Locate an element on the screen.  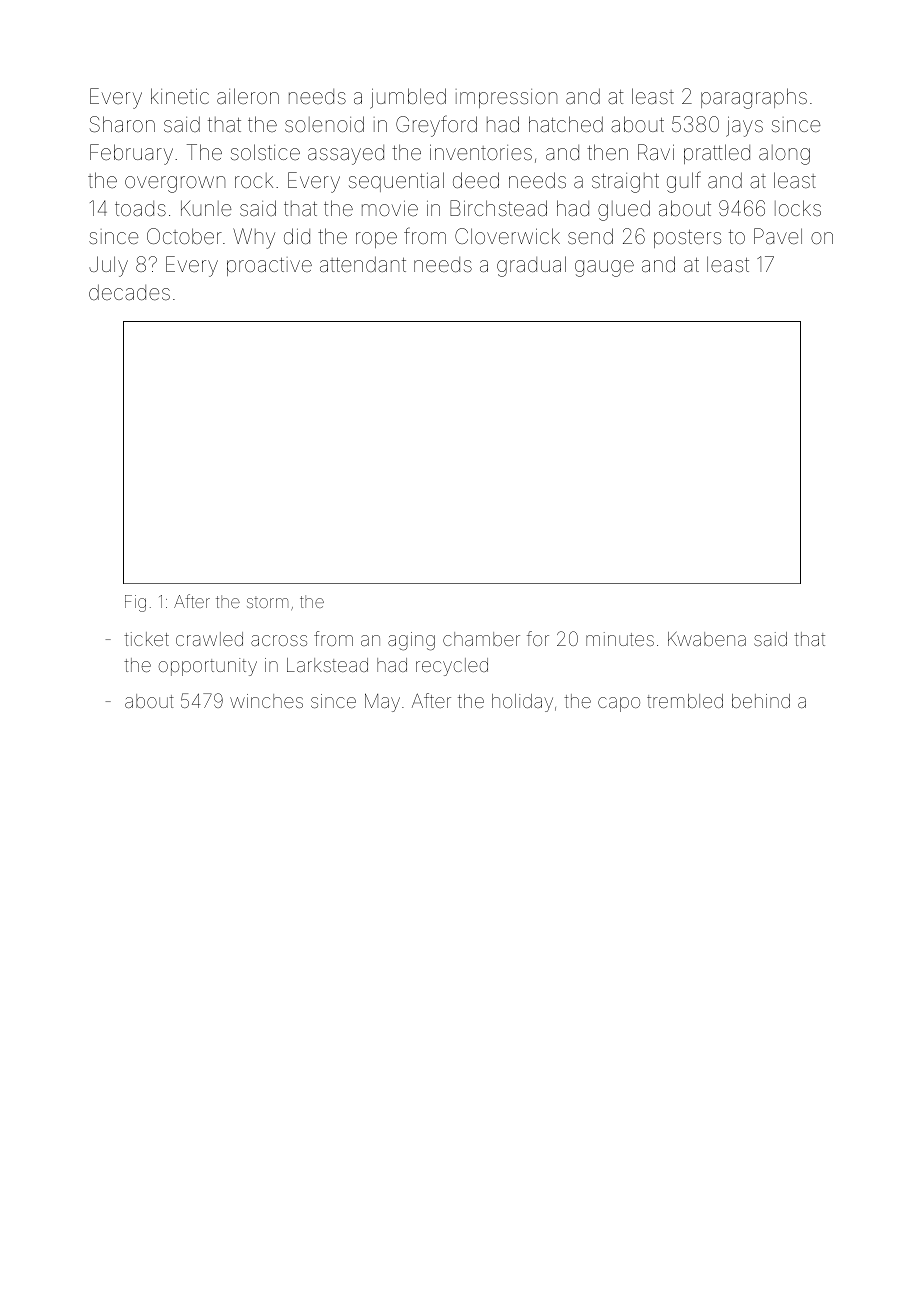
aging is located at coordinates (411, 641).
